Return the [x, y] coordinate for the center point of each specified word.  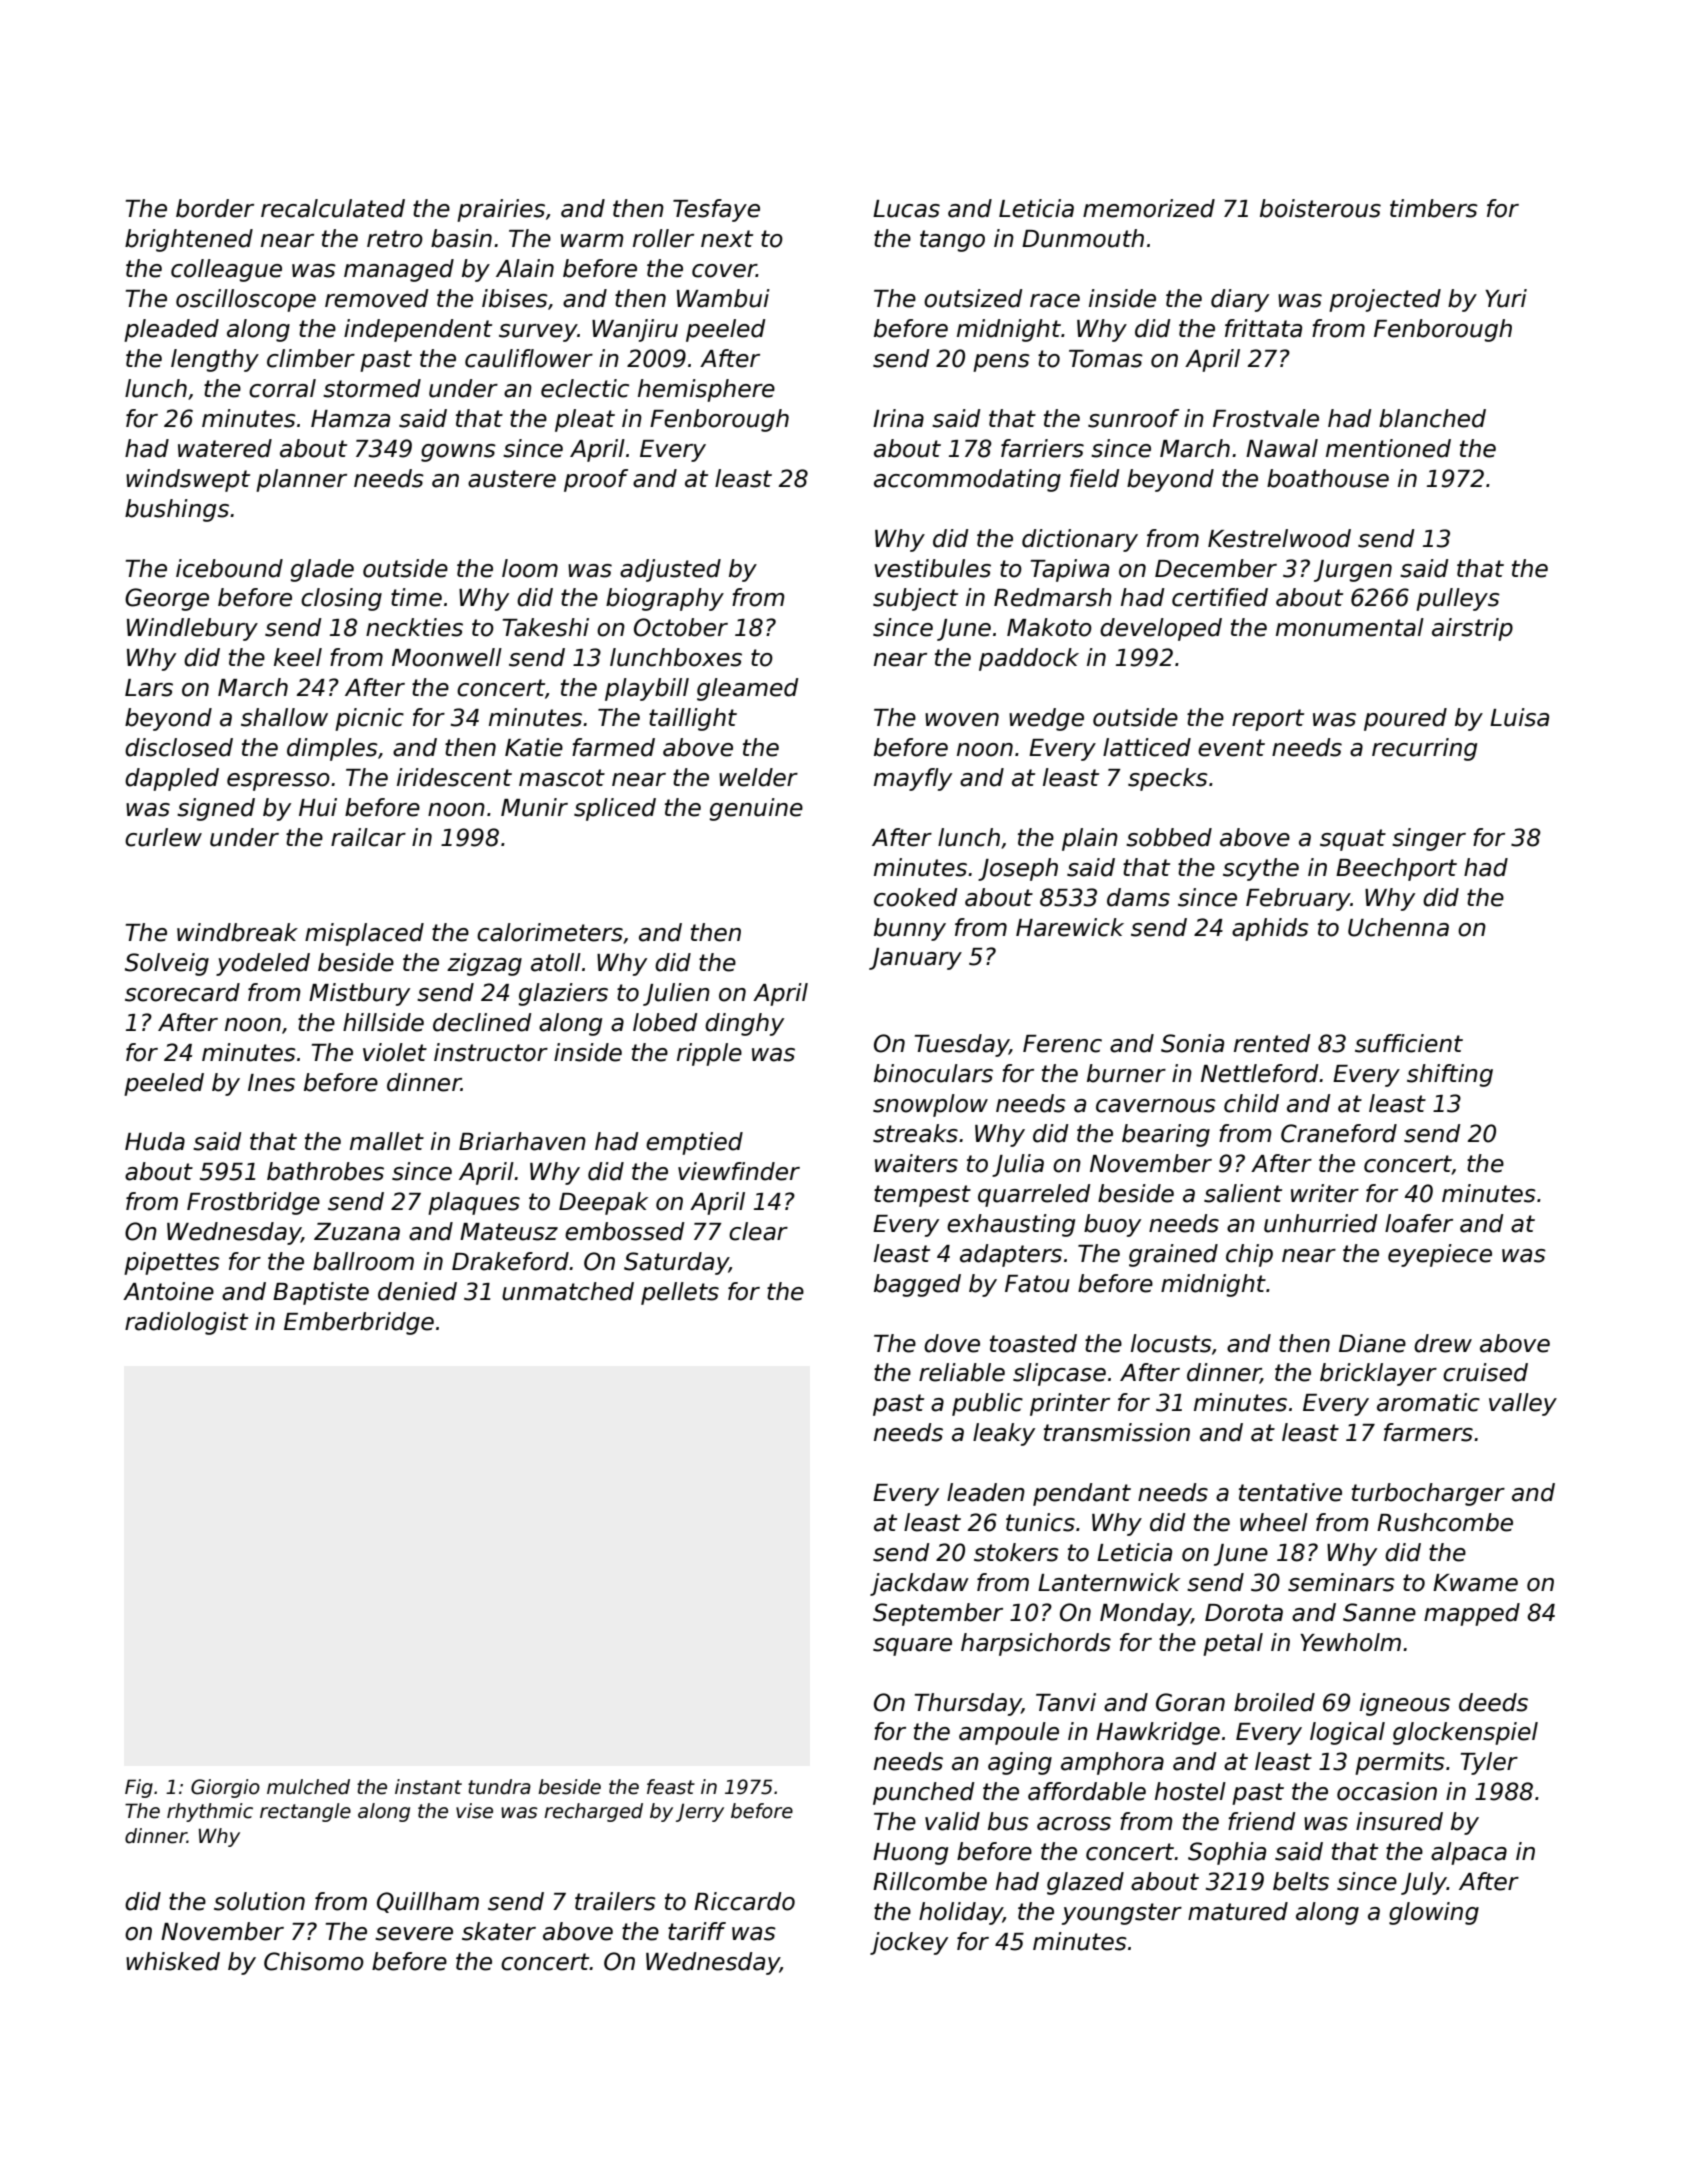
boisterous [1320, 208]
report [1268, 720]
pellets [680, 1293]
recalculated [333, 208]
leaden [986, 1492]
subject [915, 599]
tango [952, 241]
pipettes [172, 1263]
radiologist [186, 1323]
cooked [915, 897]
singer [1429, 839]
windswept [188, 480]
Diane [1372, 1343]
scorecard [182, 992]
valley [1523, 1404]
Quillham [428, 1902]
